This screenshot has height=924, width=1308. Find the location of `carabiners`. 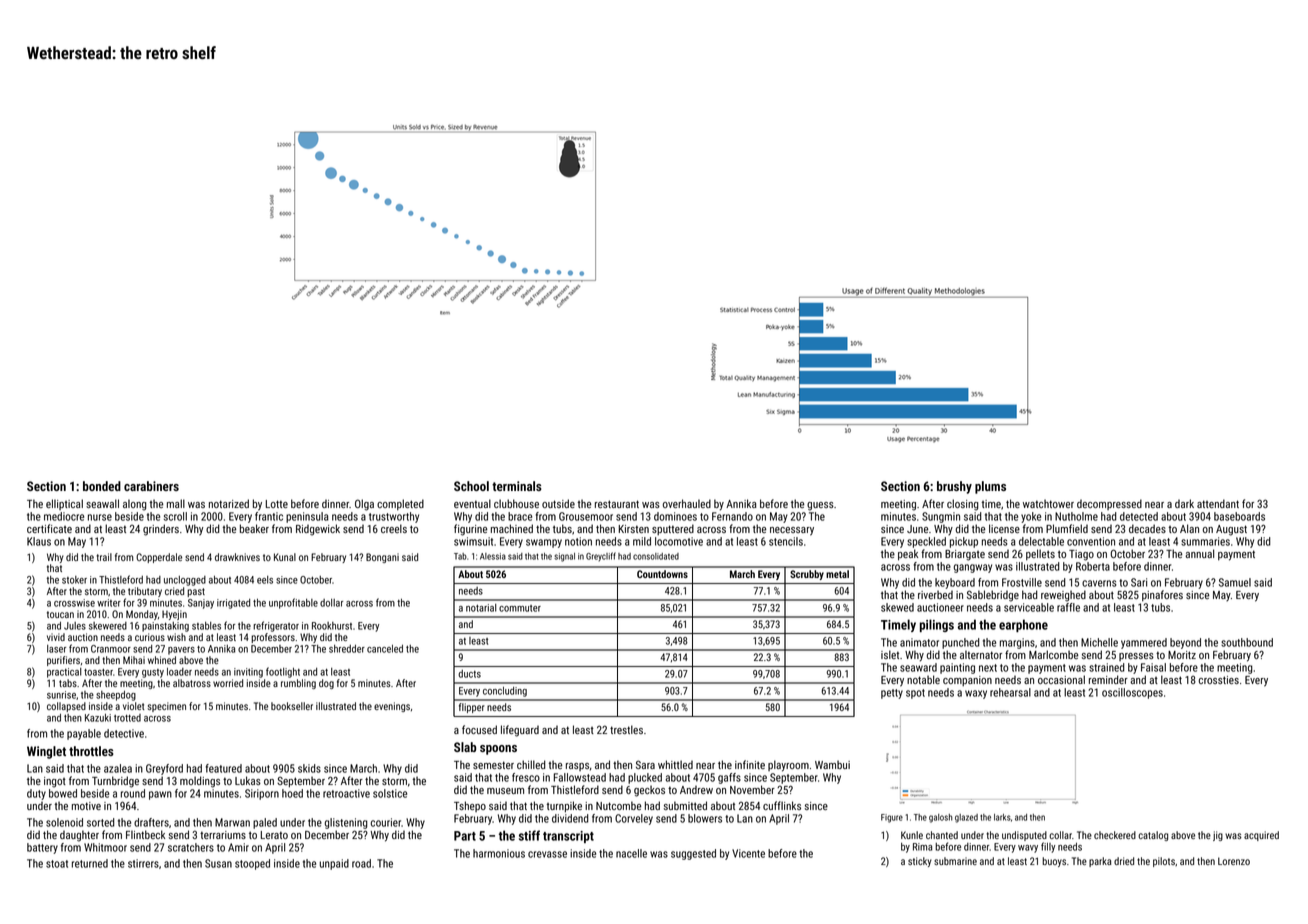

carabiners is located at coordinates (151, 486).
